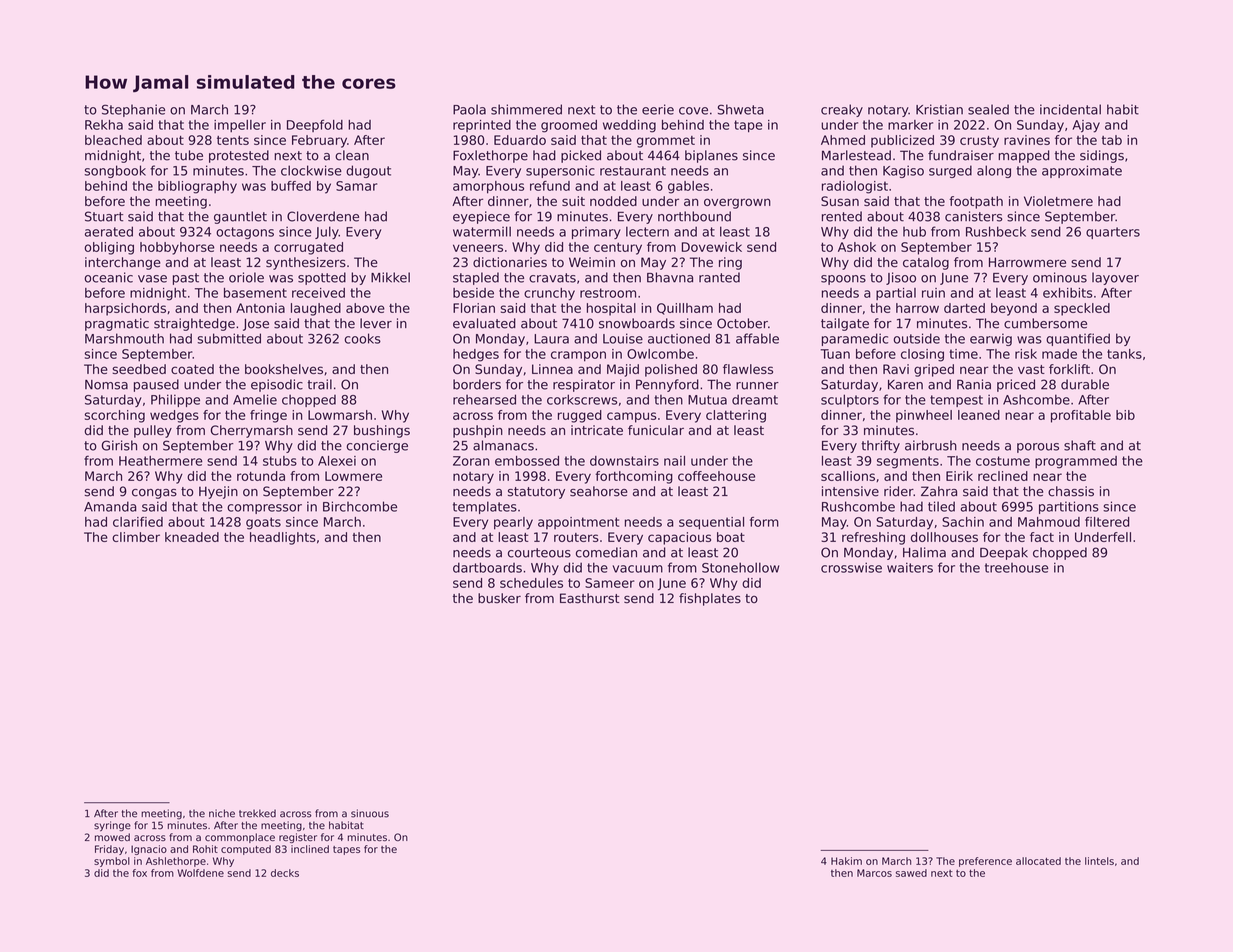  Describe the element at coordinates (716, 476) in the screenshot. I see `coffeehouse` at that location.
